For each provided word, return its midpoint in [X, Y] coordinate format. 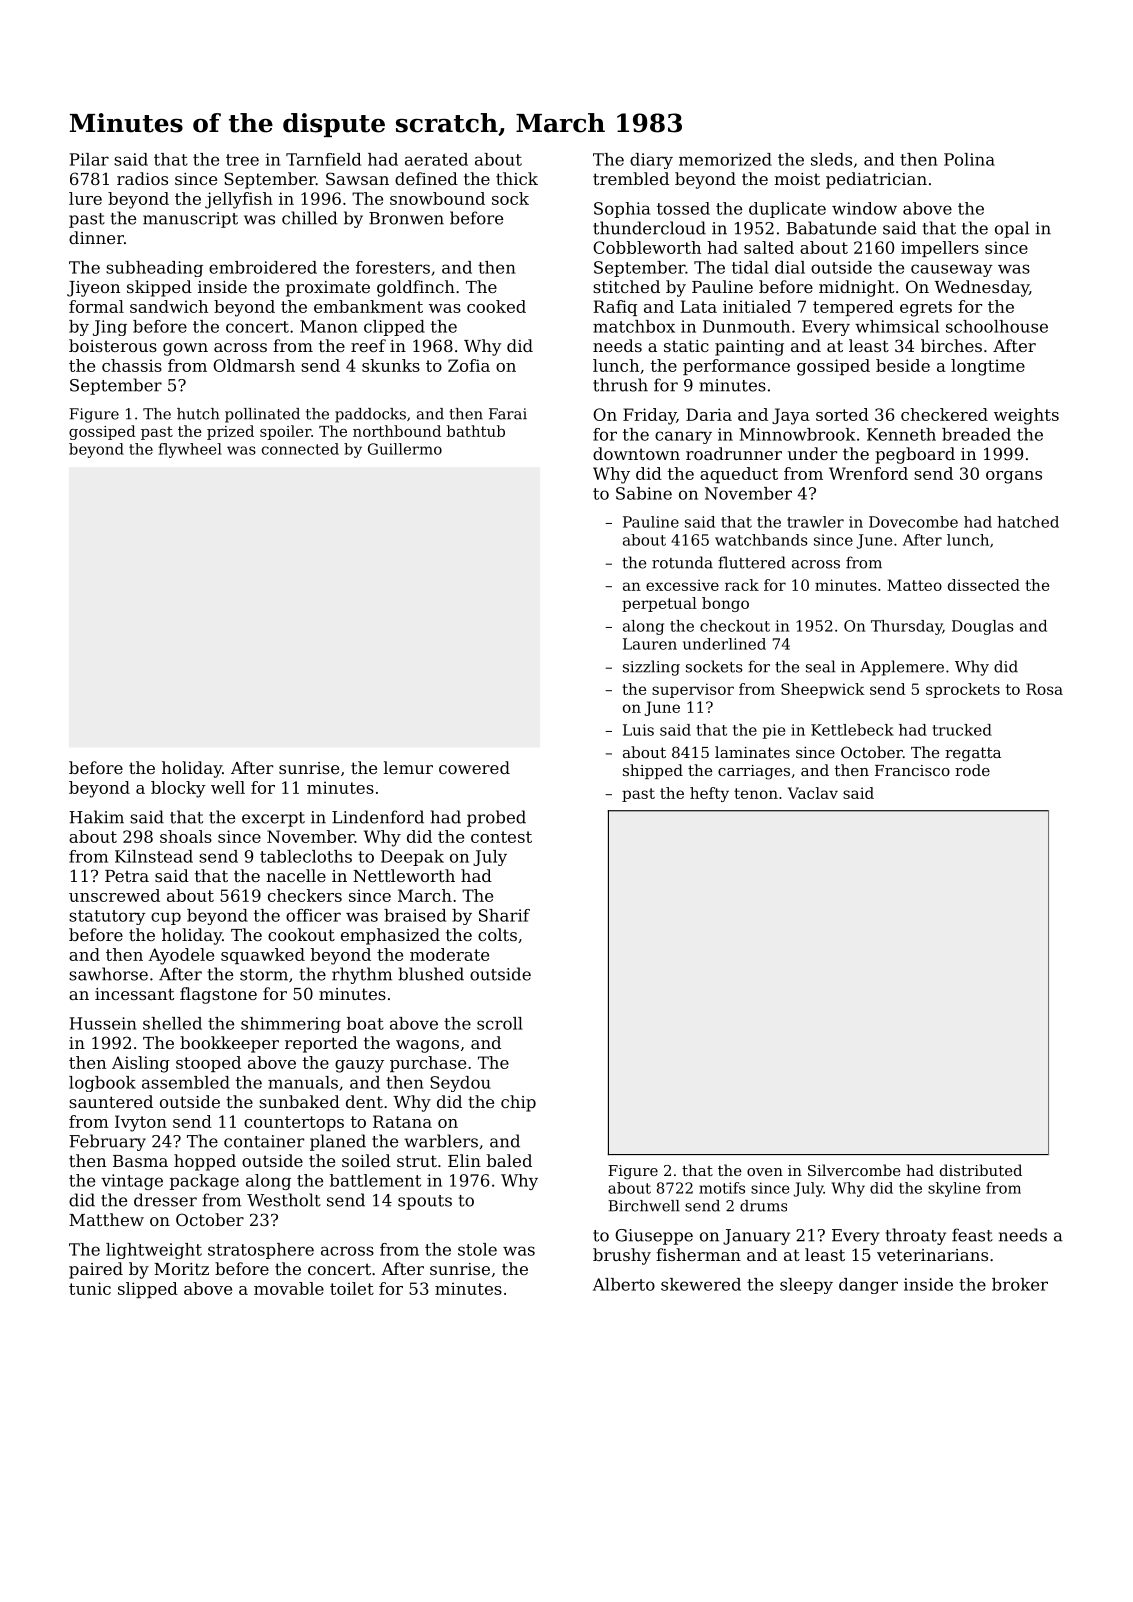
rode [972, 770]
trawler [815, 522]
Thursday [907, 627]
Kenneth [901, 434]
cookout [301, 934]
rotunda [682, 562]
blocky [178, 789]
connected [300, 449]
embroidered [263, 267]
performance [736, 367]
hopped [205, 1162]
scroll [500, 1023]
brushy [622, 1256]
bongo [725, 604]
